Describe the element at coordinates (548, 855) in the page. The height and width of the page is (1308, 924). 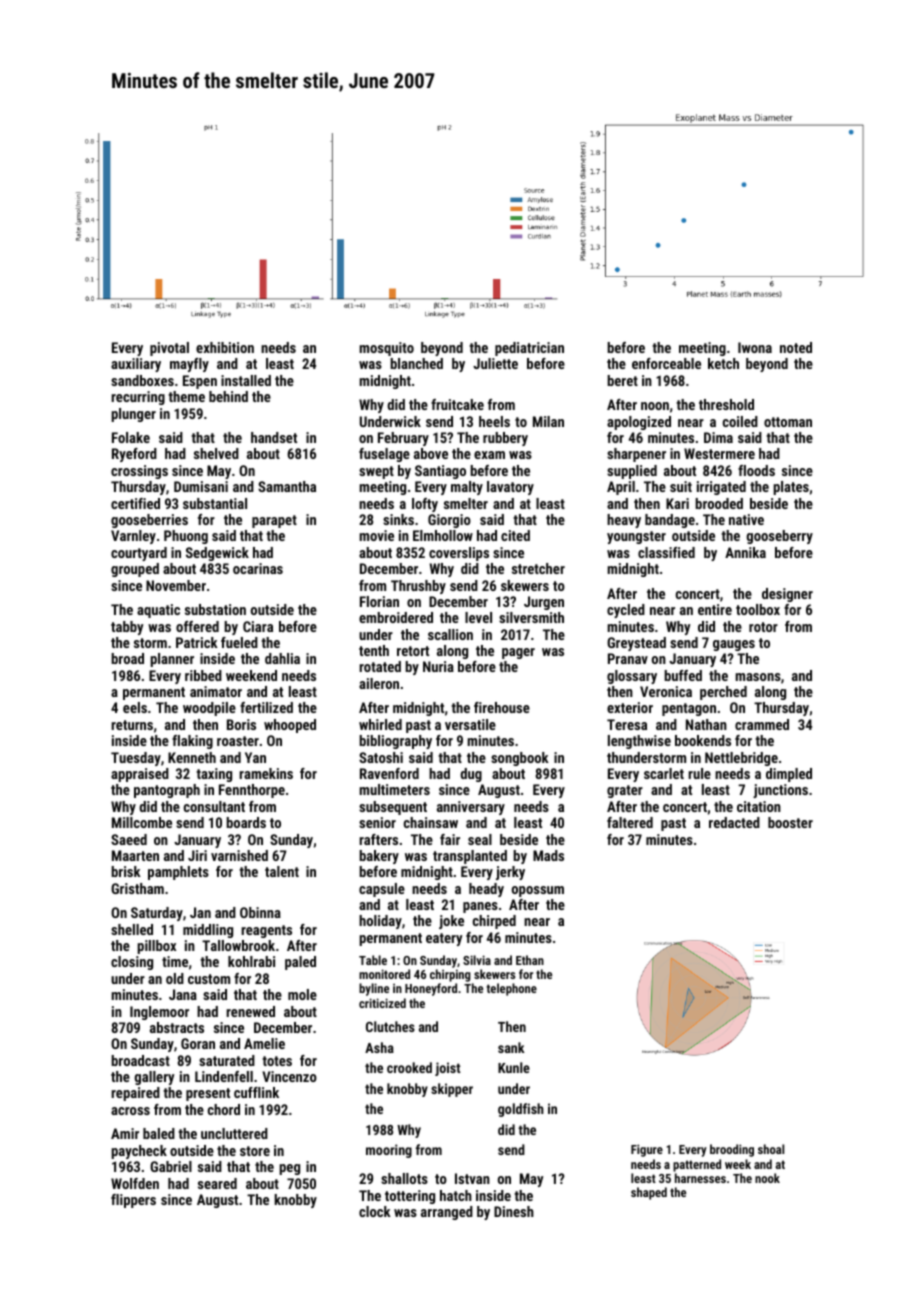
I see `Mads` at that location.
